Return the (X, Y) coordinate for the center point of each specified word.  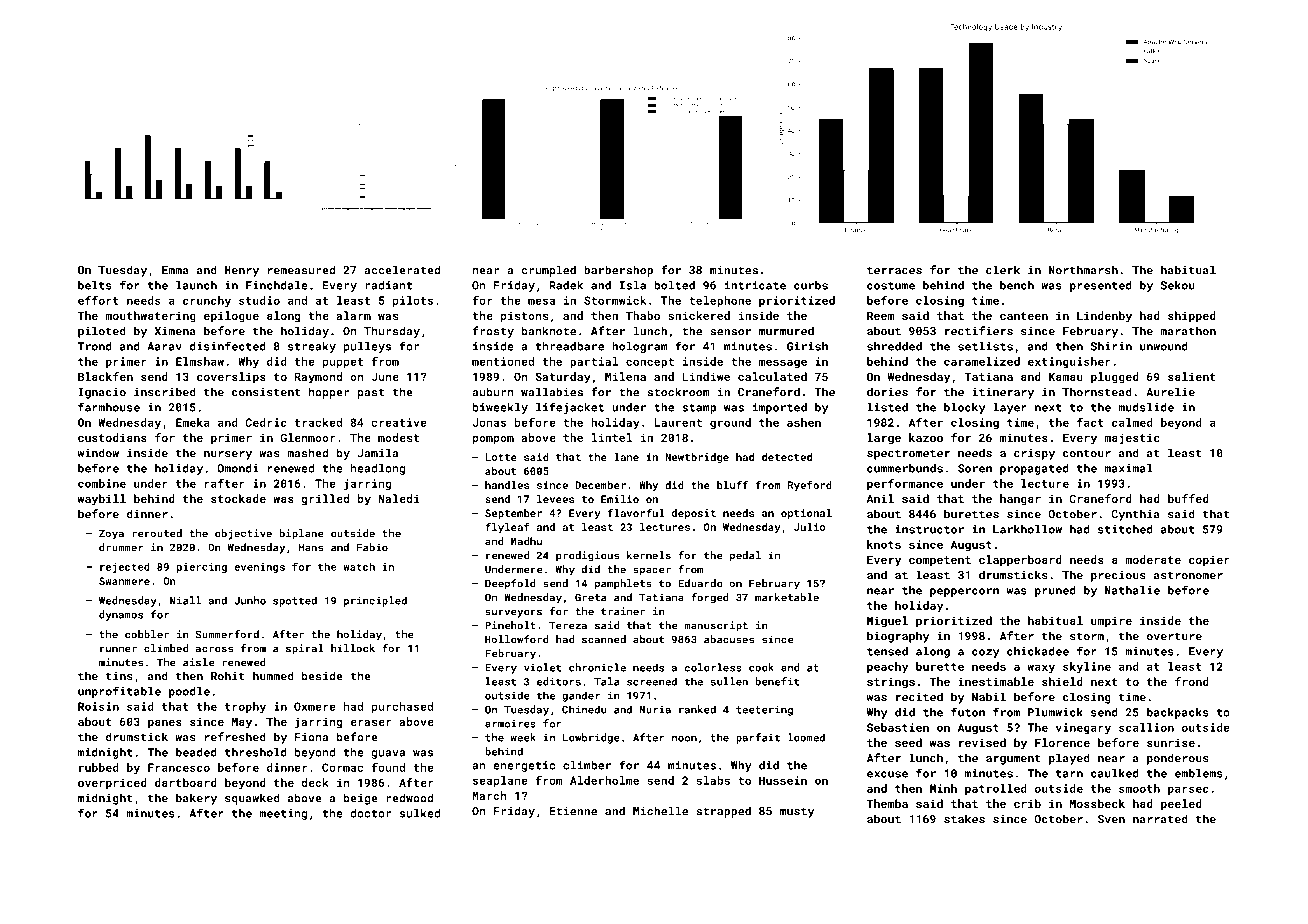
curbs (811, 285)
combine (102, 483)
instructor (930, 529)
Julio (809, 527)
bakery (196, 799)
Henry (242, 271)
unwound (1164, 346)
